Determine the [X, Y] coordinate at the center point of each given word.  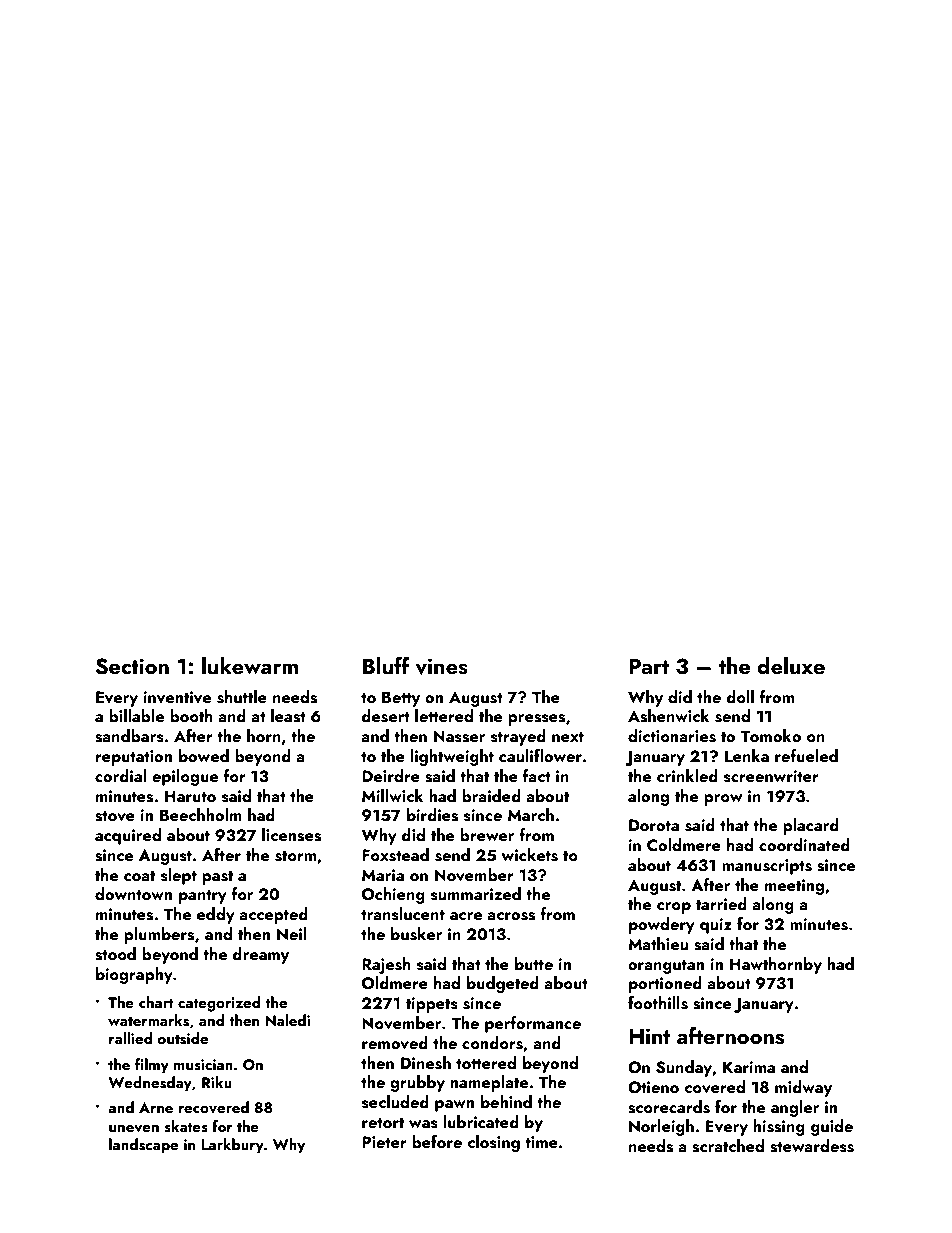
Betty [401, 699]
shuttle [242, 697]
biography [134, 975]
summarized [476, 894]
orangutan [666, 967]
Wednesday [150, 1084]
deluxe [791, 665]
